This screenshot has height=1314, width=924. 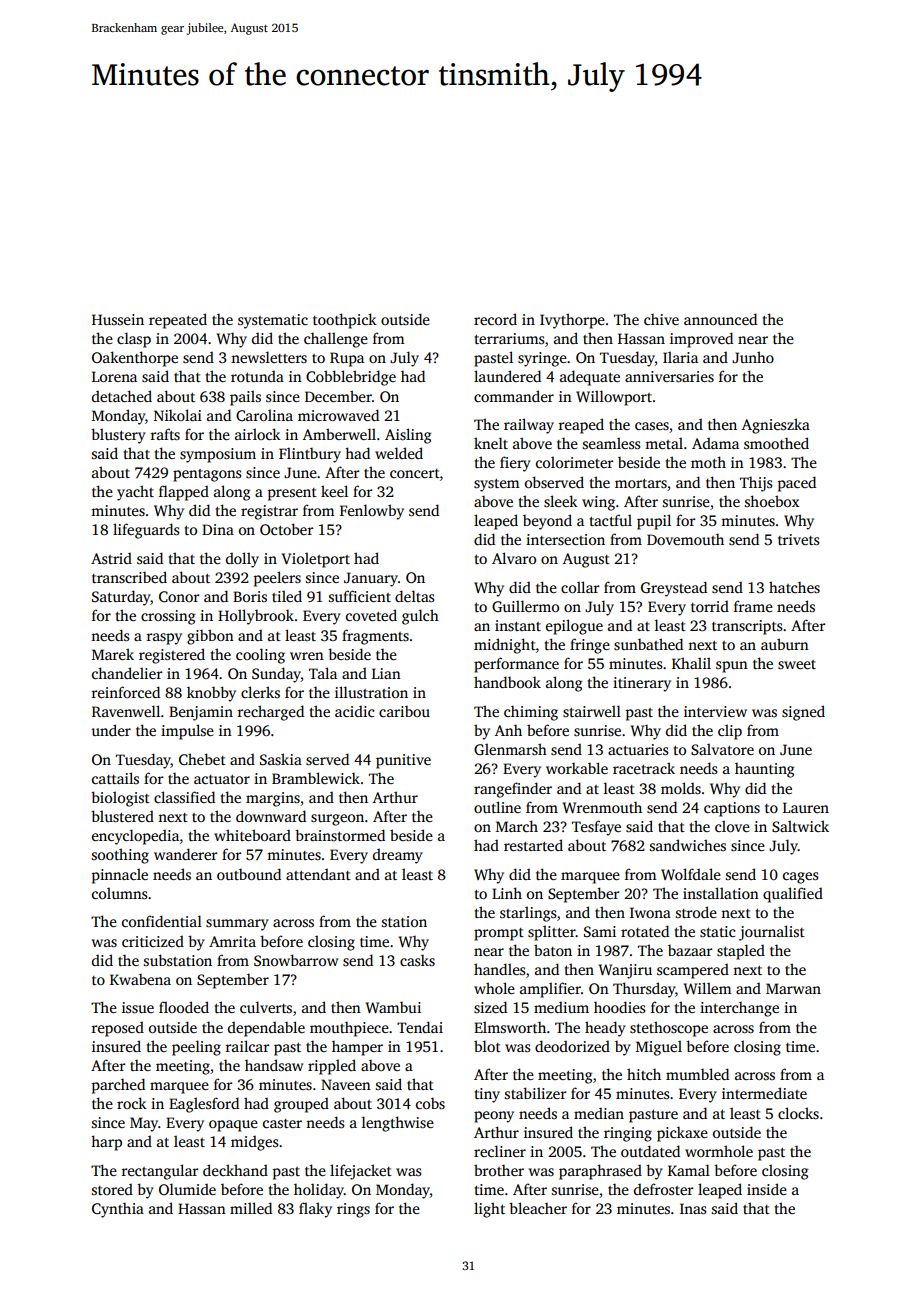 What do you see at coordinates (135, 493) in the screenshot?
I see `yacht` at bounding box center [135, 493].
